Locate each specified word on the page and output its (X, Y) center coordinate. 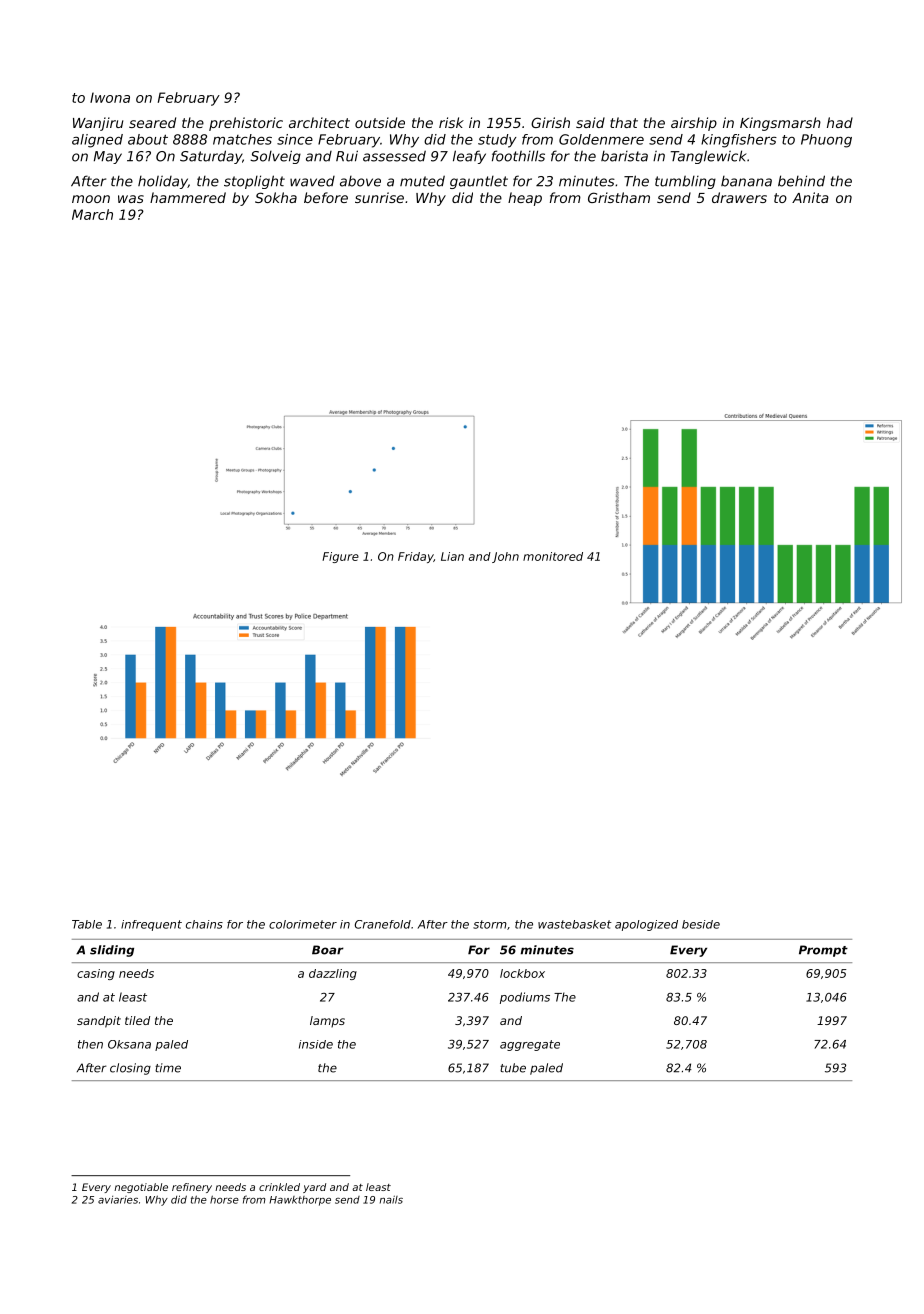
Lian (452, 556)
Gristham (619, 197)
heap (525, 199)
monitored (553, 556)
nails (391, 1199)
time (168, 1068)
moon (91, 199)
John (505, 557)
